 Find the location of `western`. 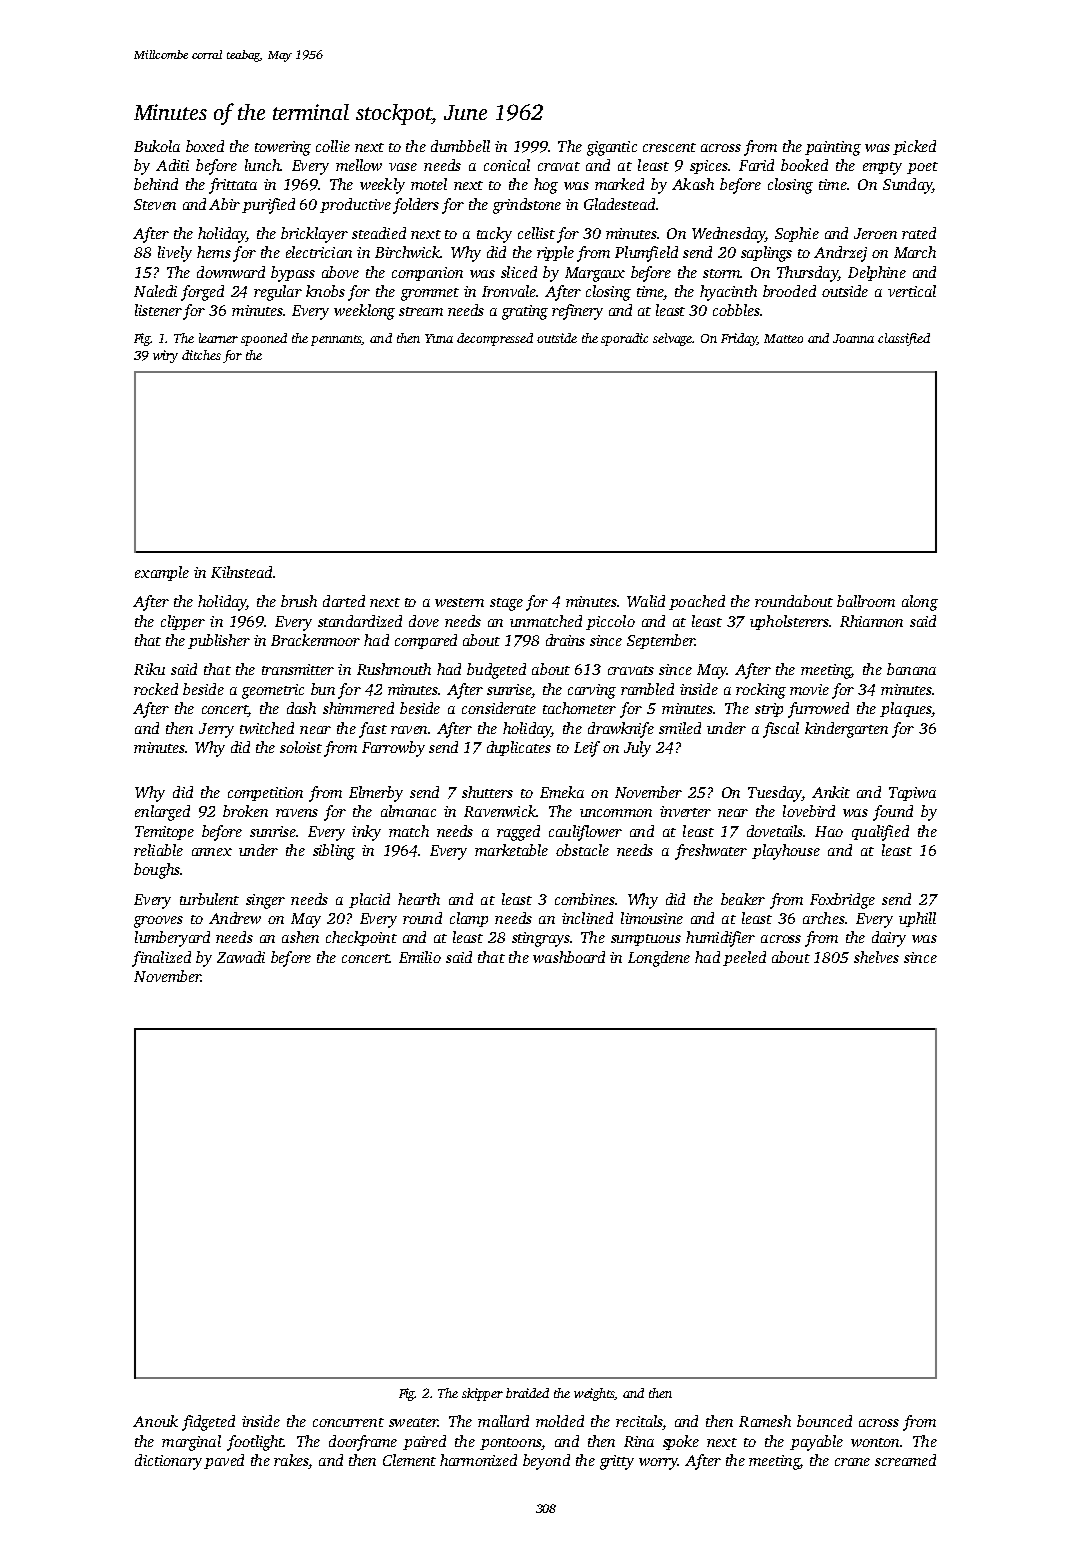

western is located at coordinates (459, 602).
